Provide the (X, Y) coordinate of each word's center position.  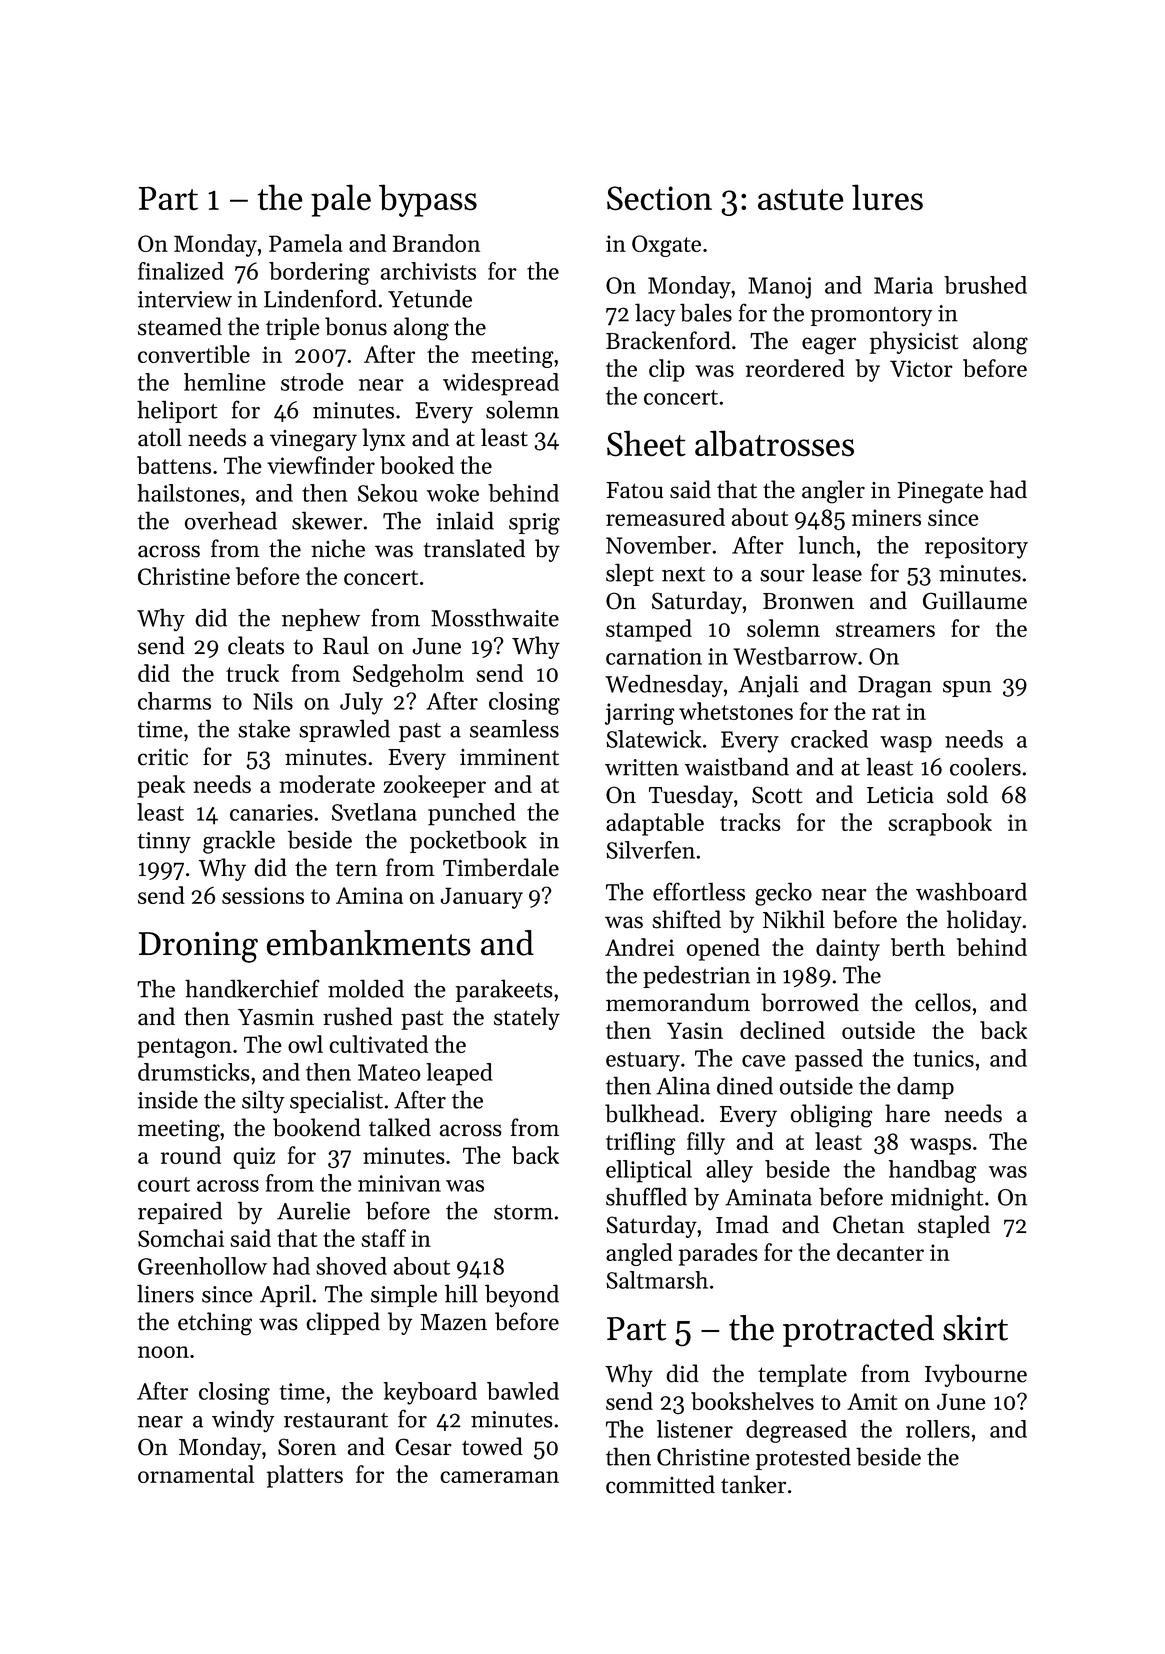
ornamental (196, 1474)
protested (803, 1458)
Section (659, 198)
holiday (984, 921)
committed (660, 1484)
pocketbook (468, 841)
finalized (181, 271)
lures (887, 197)
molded (366, 988)
